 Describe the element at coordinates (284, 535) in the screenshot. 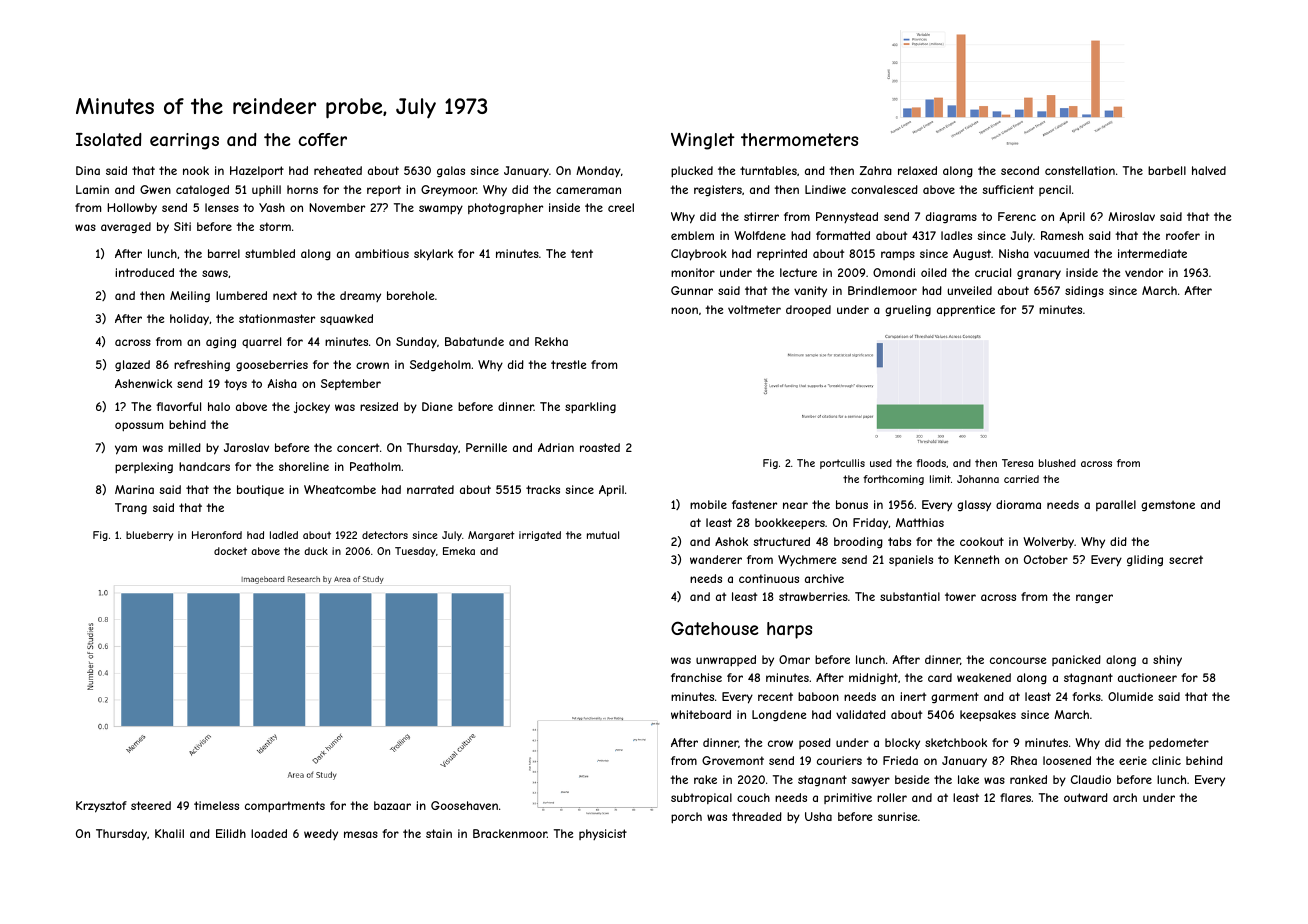

I see `ladled` at that location.
